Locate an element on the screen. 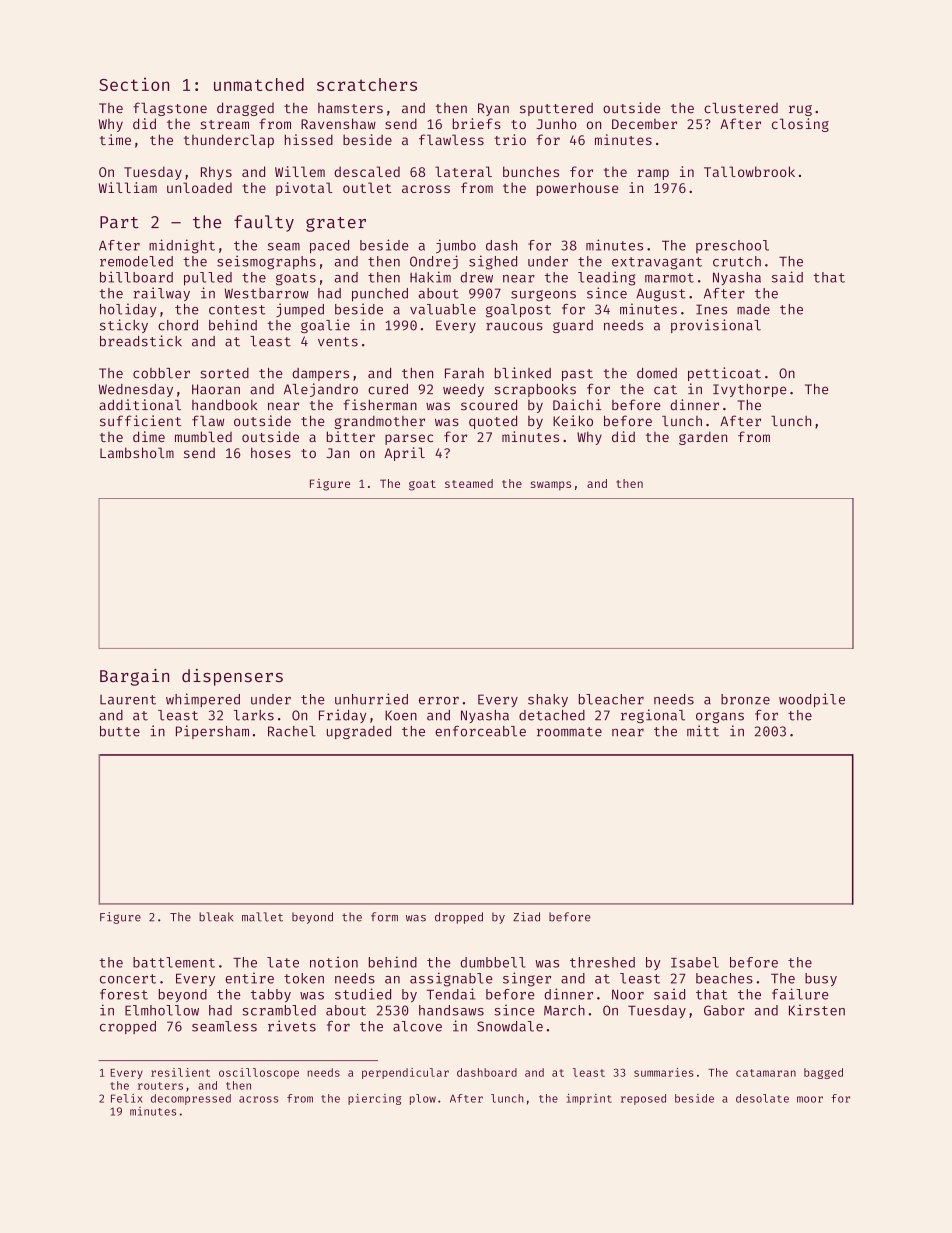 This screenshot has width=952, height=1233. whimpered is located at coordinates (203, 700).
